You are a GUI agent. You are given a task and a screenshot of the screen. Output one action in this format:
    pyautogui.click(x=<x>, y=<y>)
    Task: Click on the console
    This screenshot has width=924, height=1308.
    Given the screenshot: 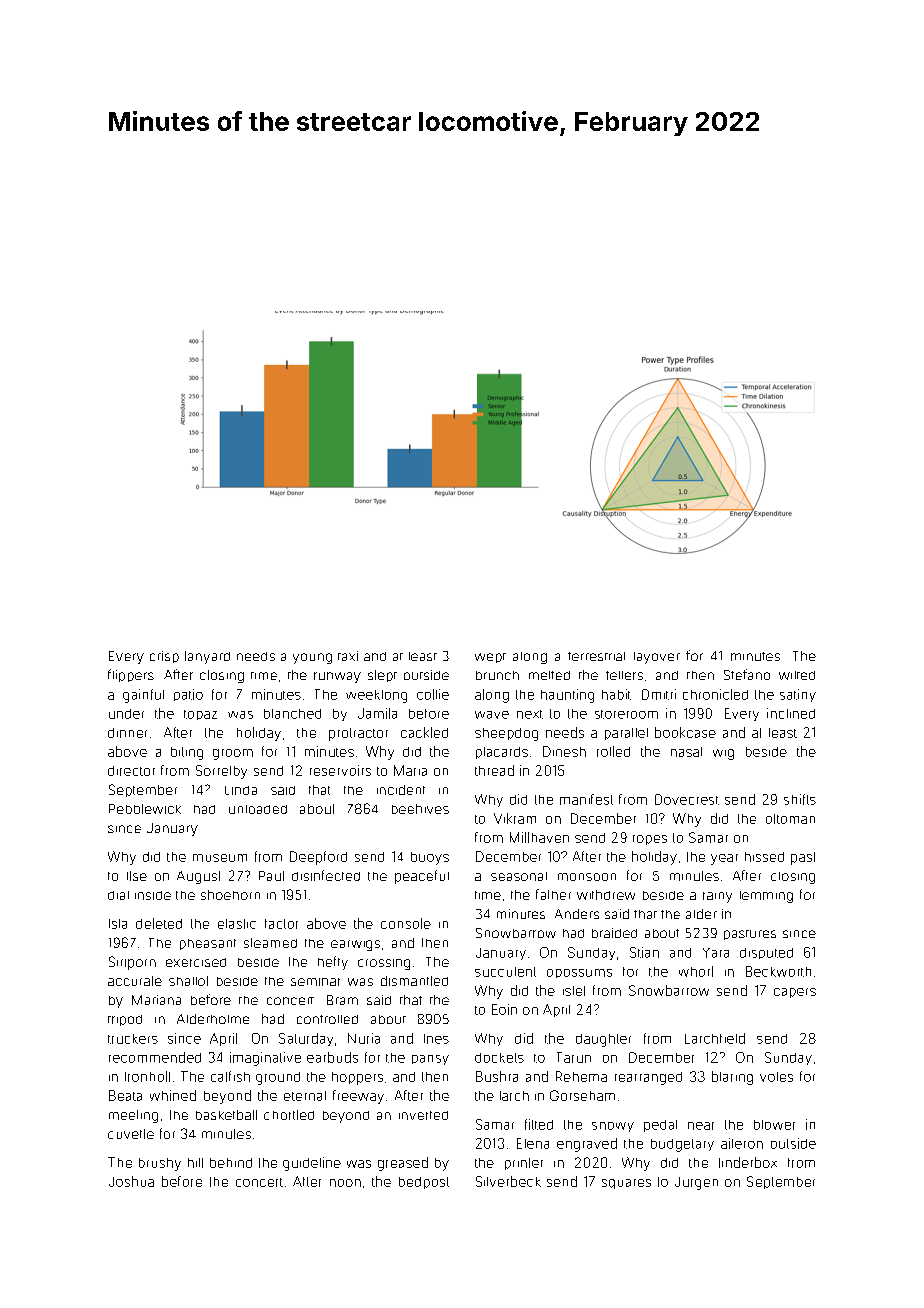 What is the action you would take?
    pyautogui.click(x=406, y=923)
